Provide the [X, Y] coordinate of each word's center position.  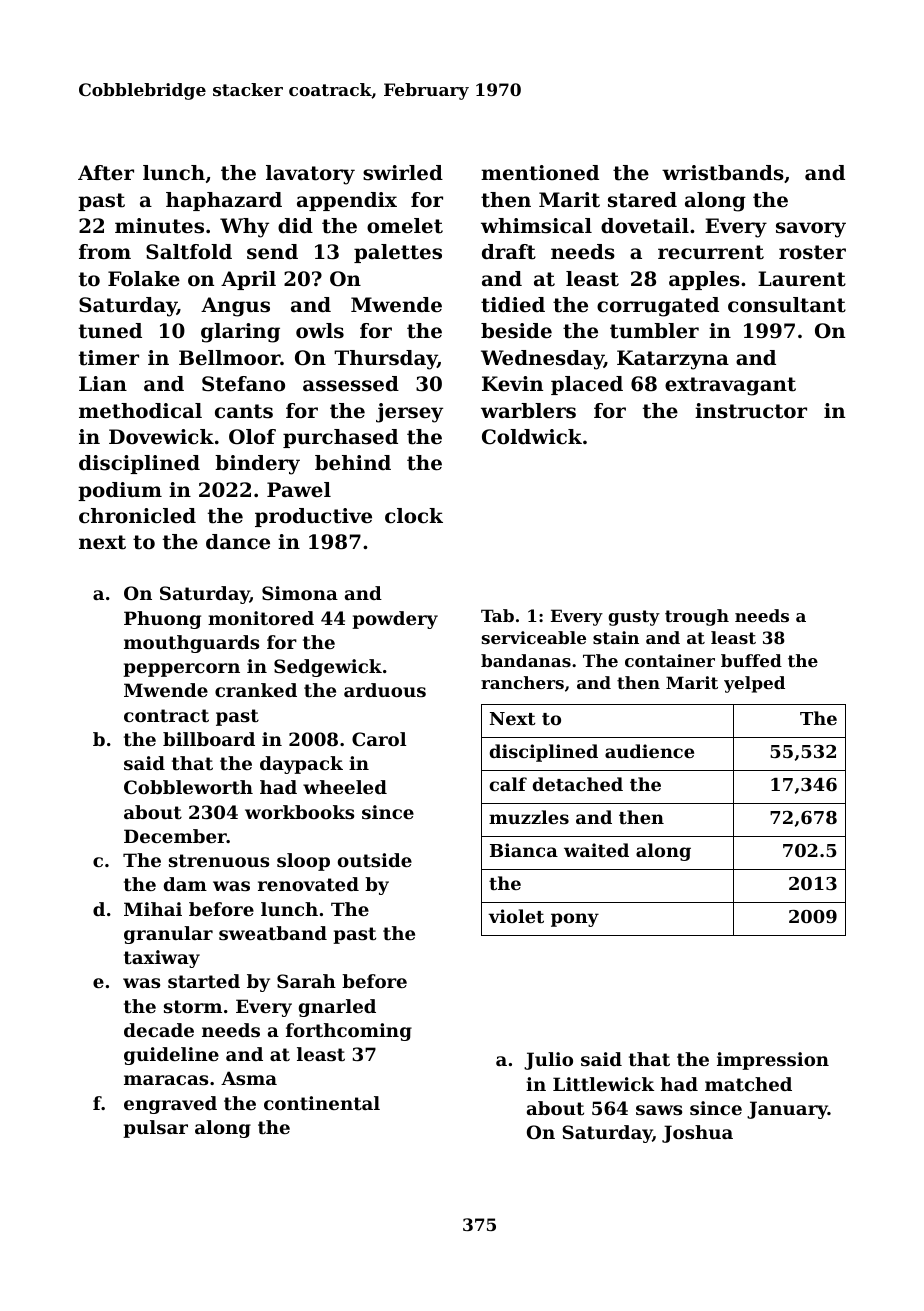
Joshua [697, 1134]
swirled [403, 173]
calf [508, 784]
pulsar [155, 1129]
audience [649, 751]
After [106, 173]
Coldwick [532, 437]
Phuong [162, 620]
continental [322, 1103]
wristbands [723, 173]
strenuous [219, 860]
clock [414, 516]
